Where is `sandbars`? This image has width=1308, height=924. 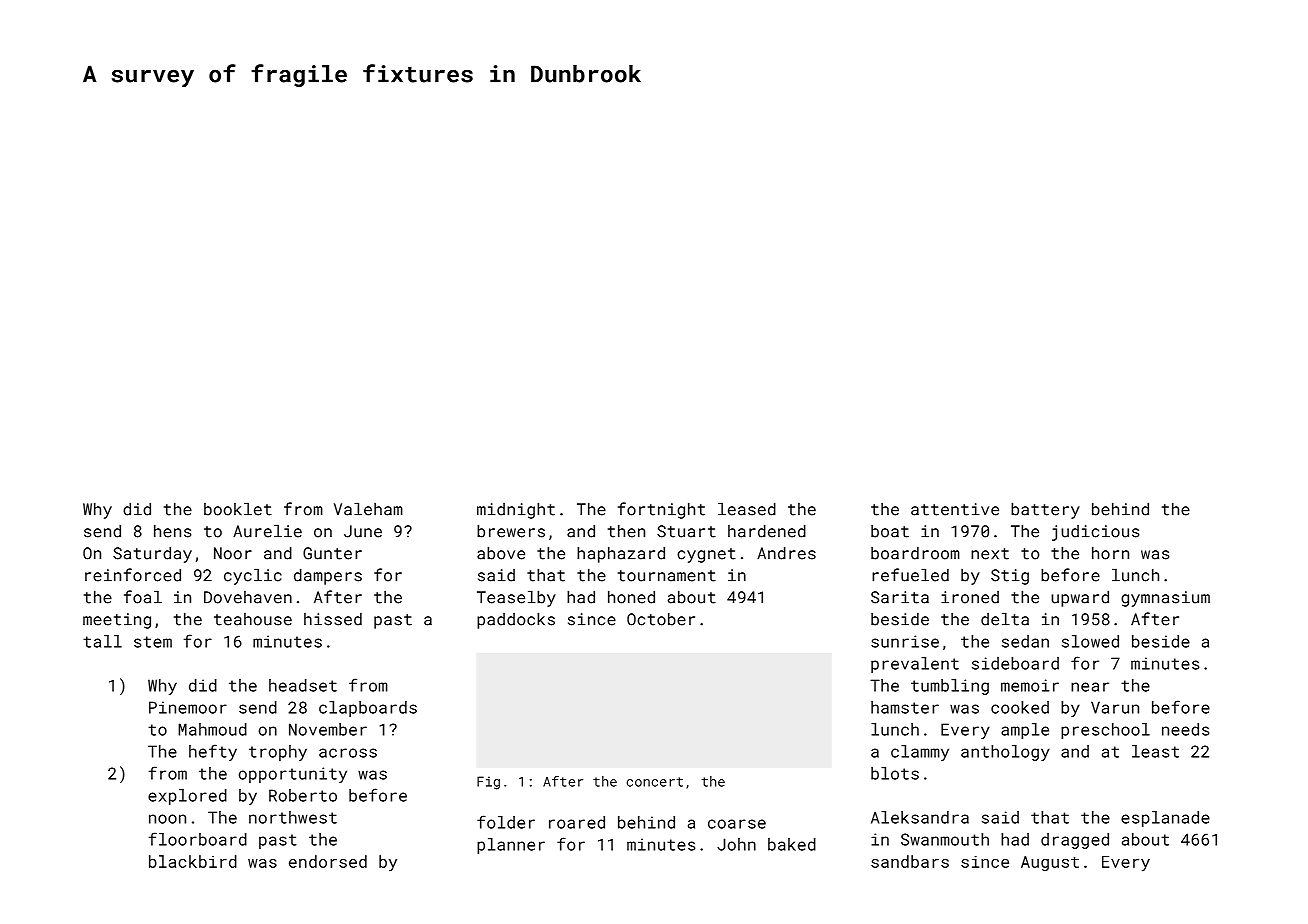 sandbars is located at coordinates (910, 861).
